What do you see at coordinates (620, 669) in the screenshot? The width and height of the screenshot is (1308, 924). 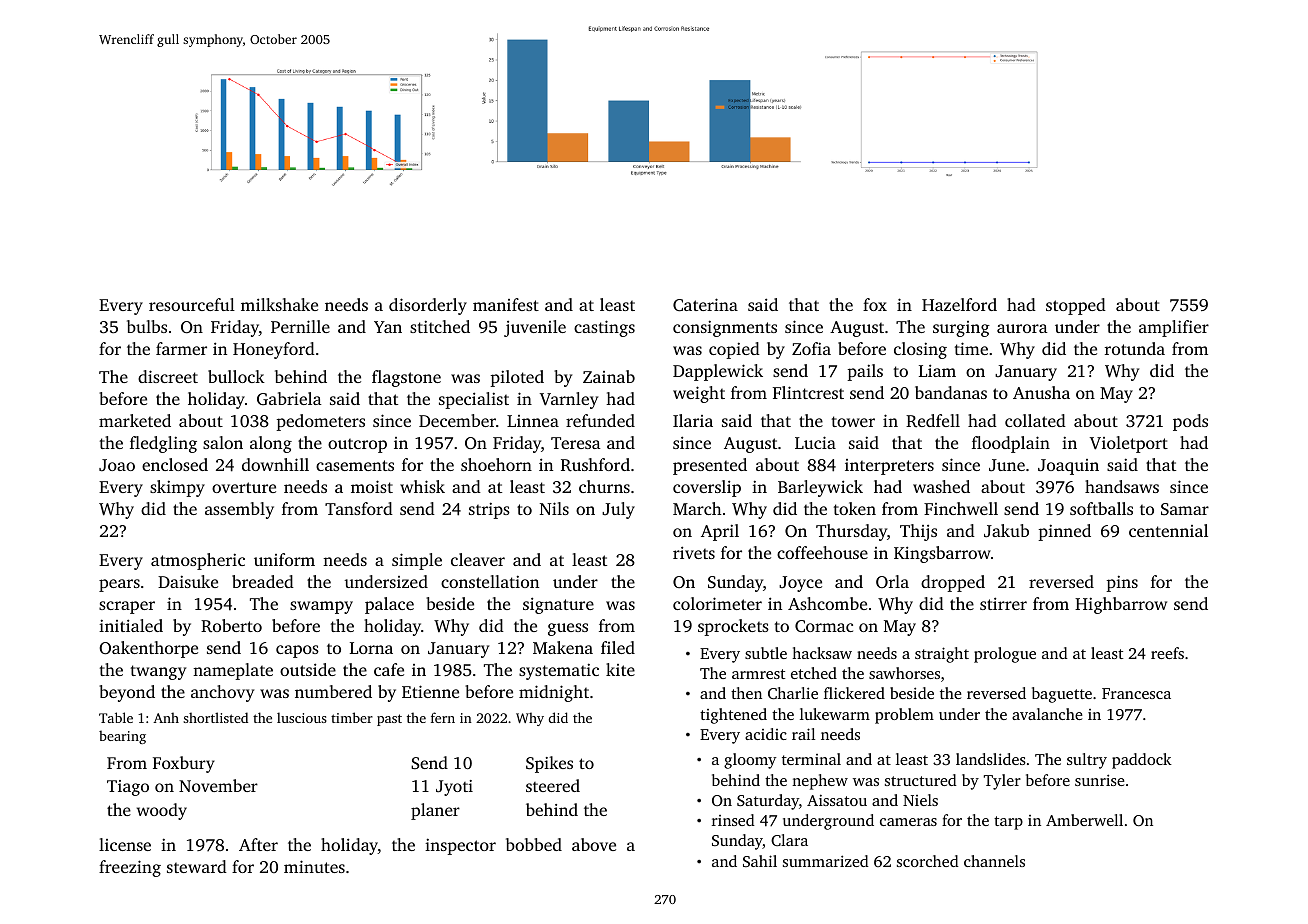 I see `kite` at bounding box center [620, 669].
